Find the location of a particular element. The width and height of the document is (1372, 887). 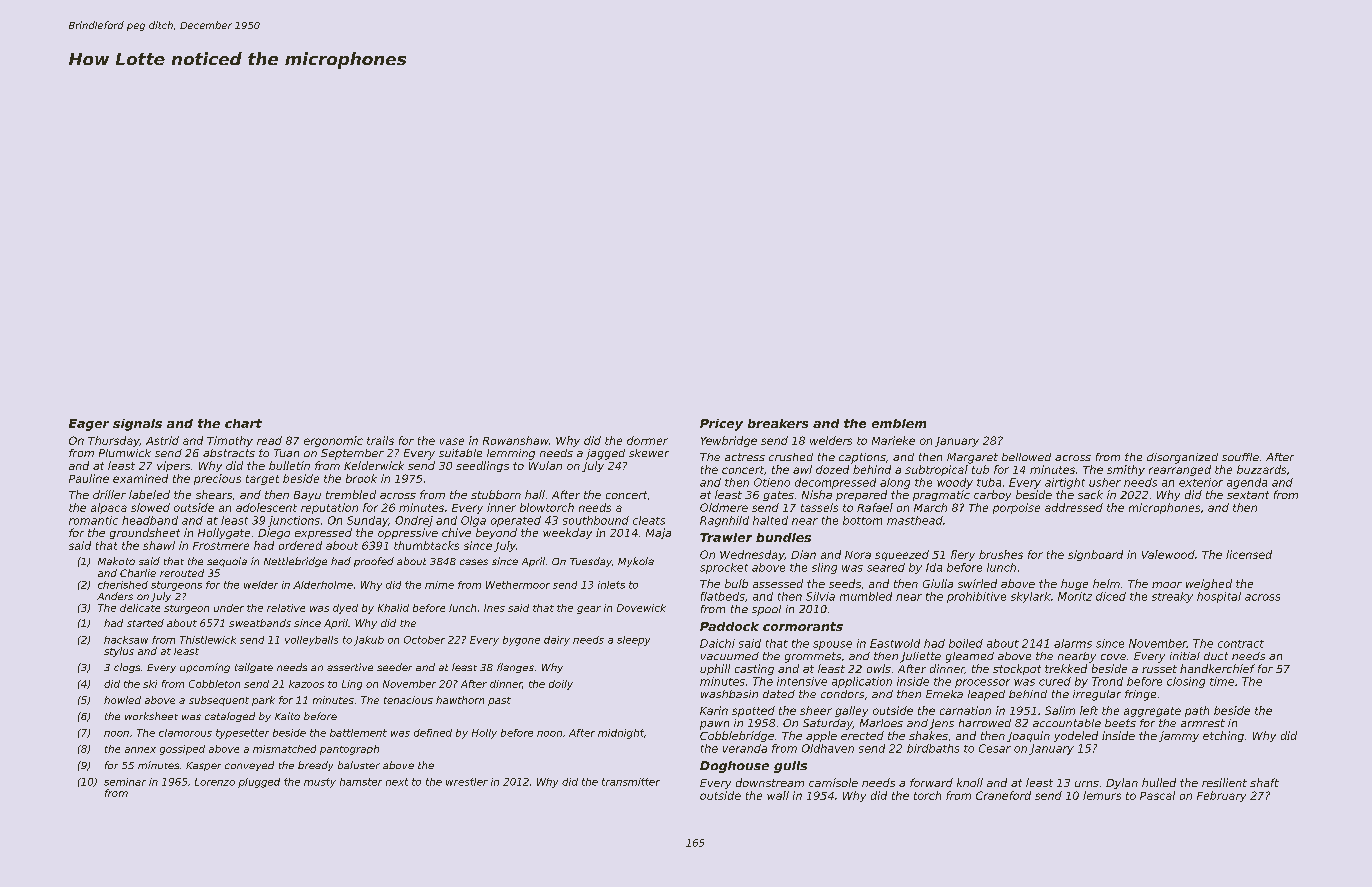

seminar is located at coordinates (125, 782).
